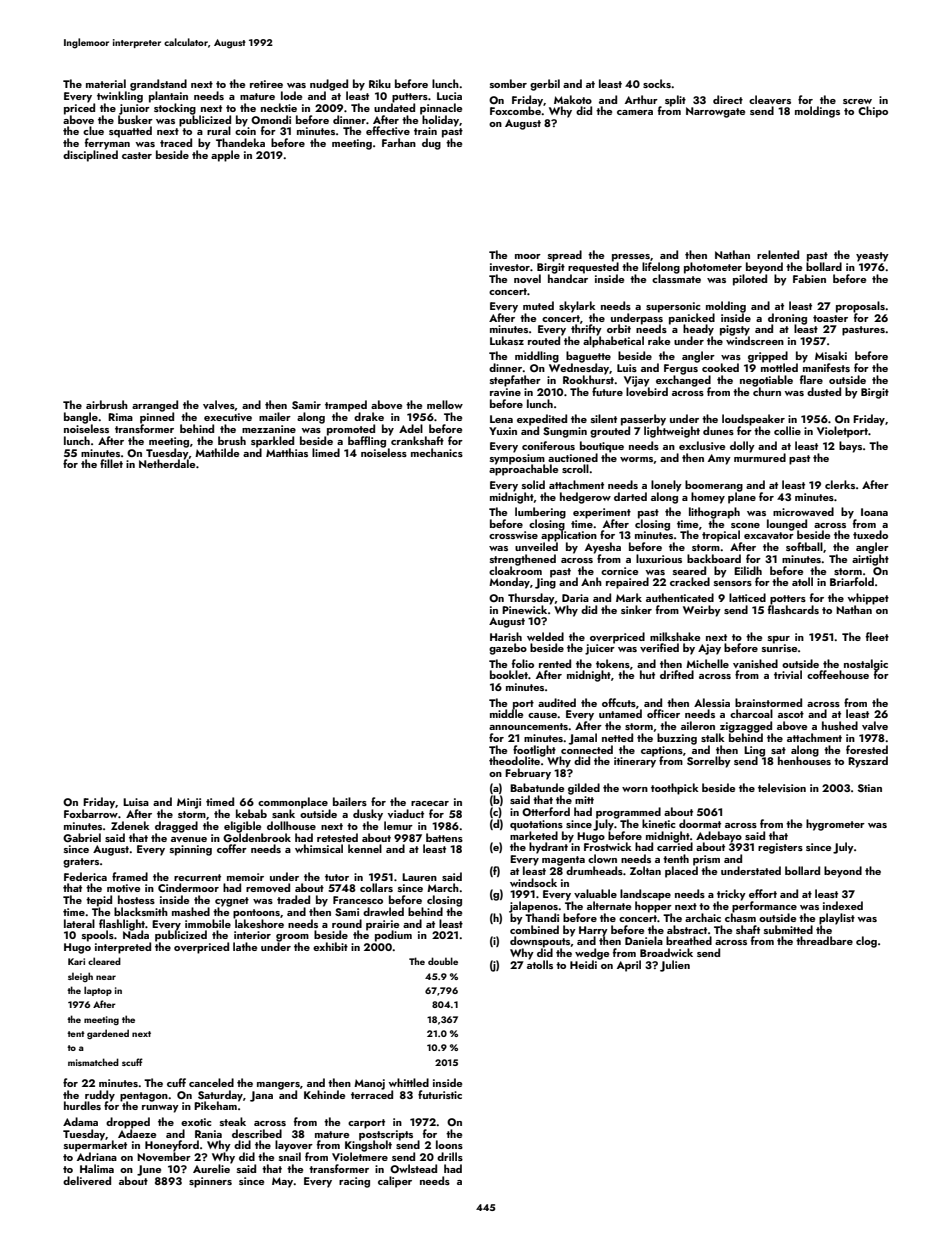 The width and height of the screenshot is (952, 1233). Describe the element at coordinates (380, 83) in the screenshot. I see `Riku` at that location.
